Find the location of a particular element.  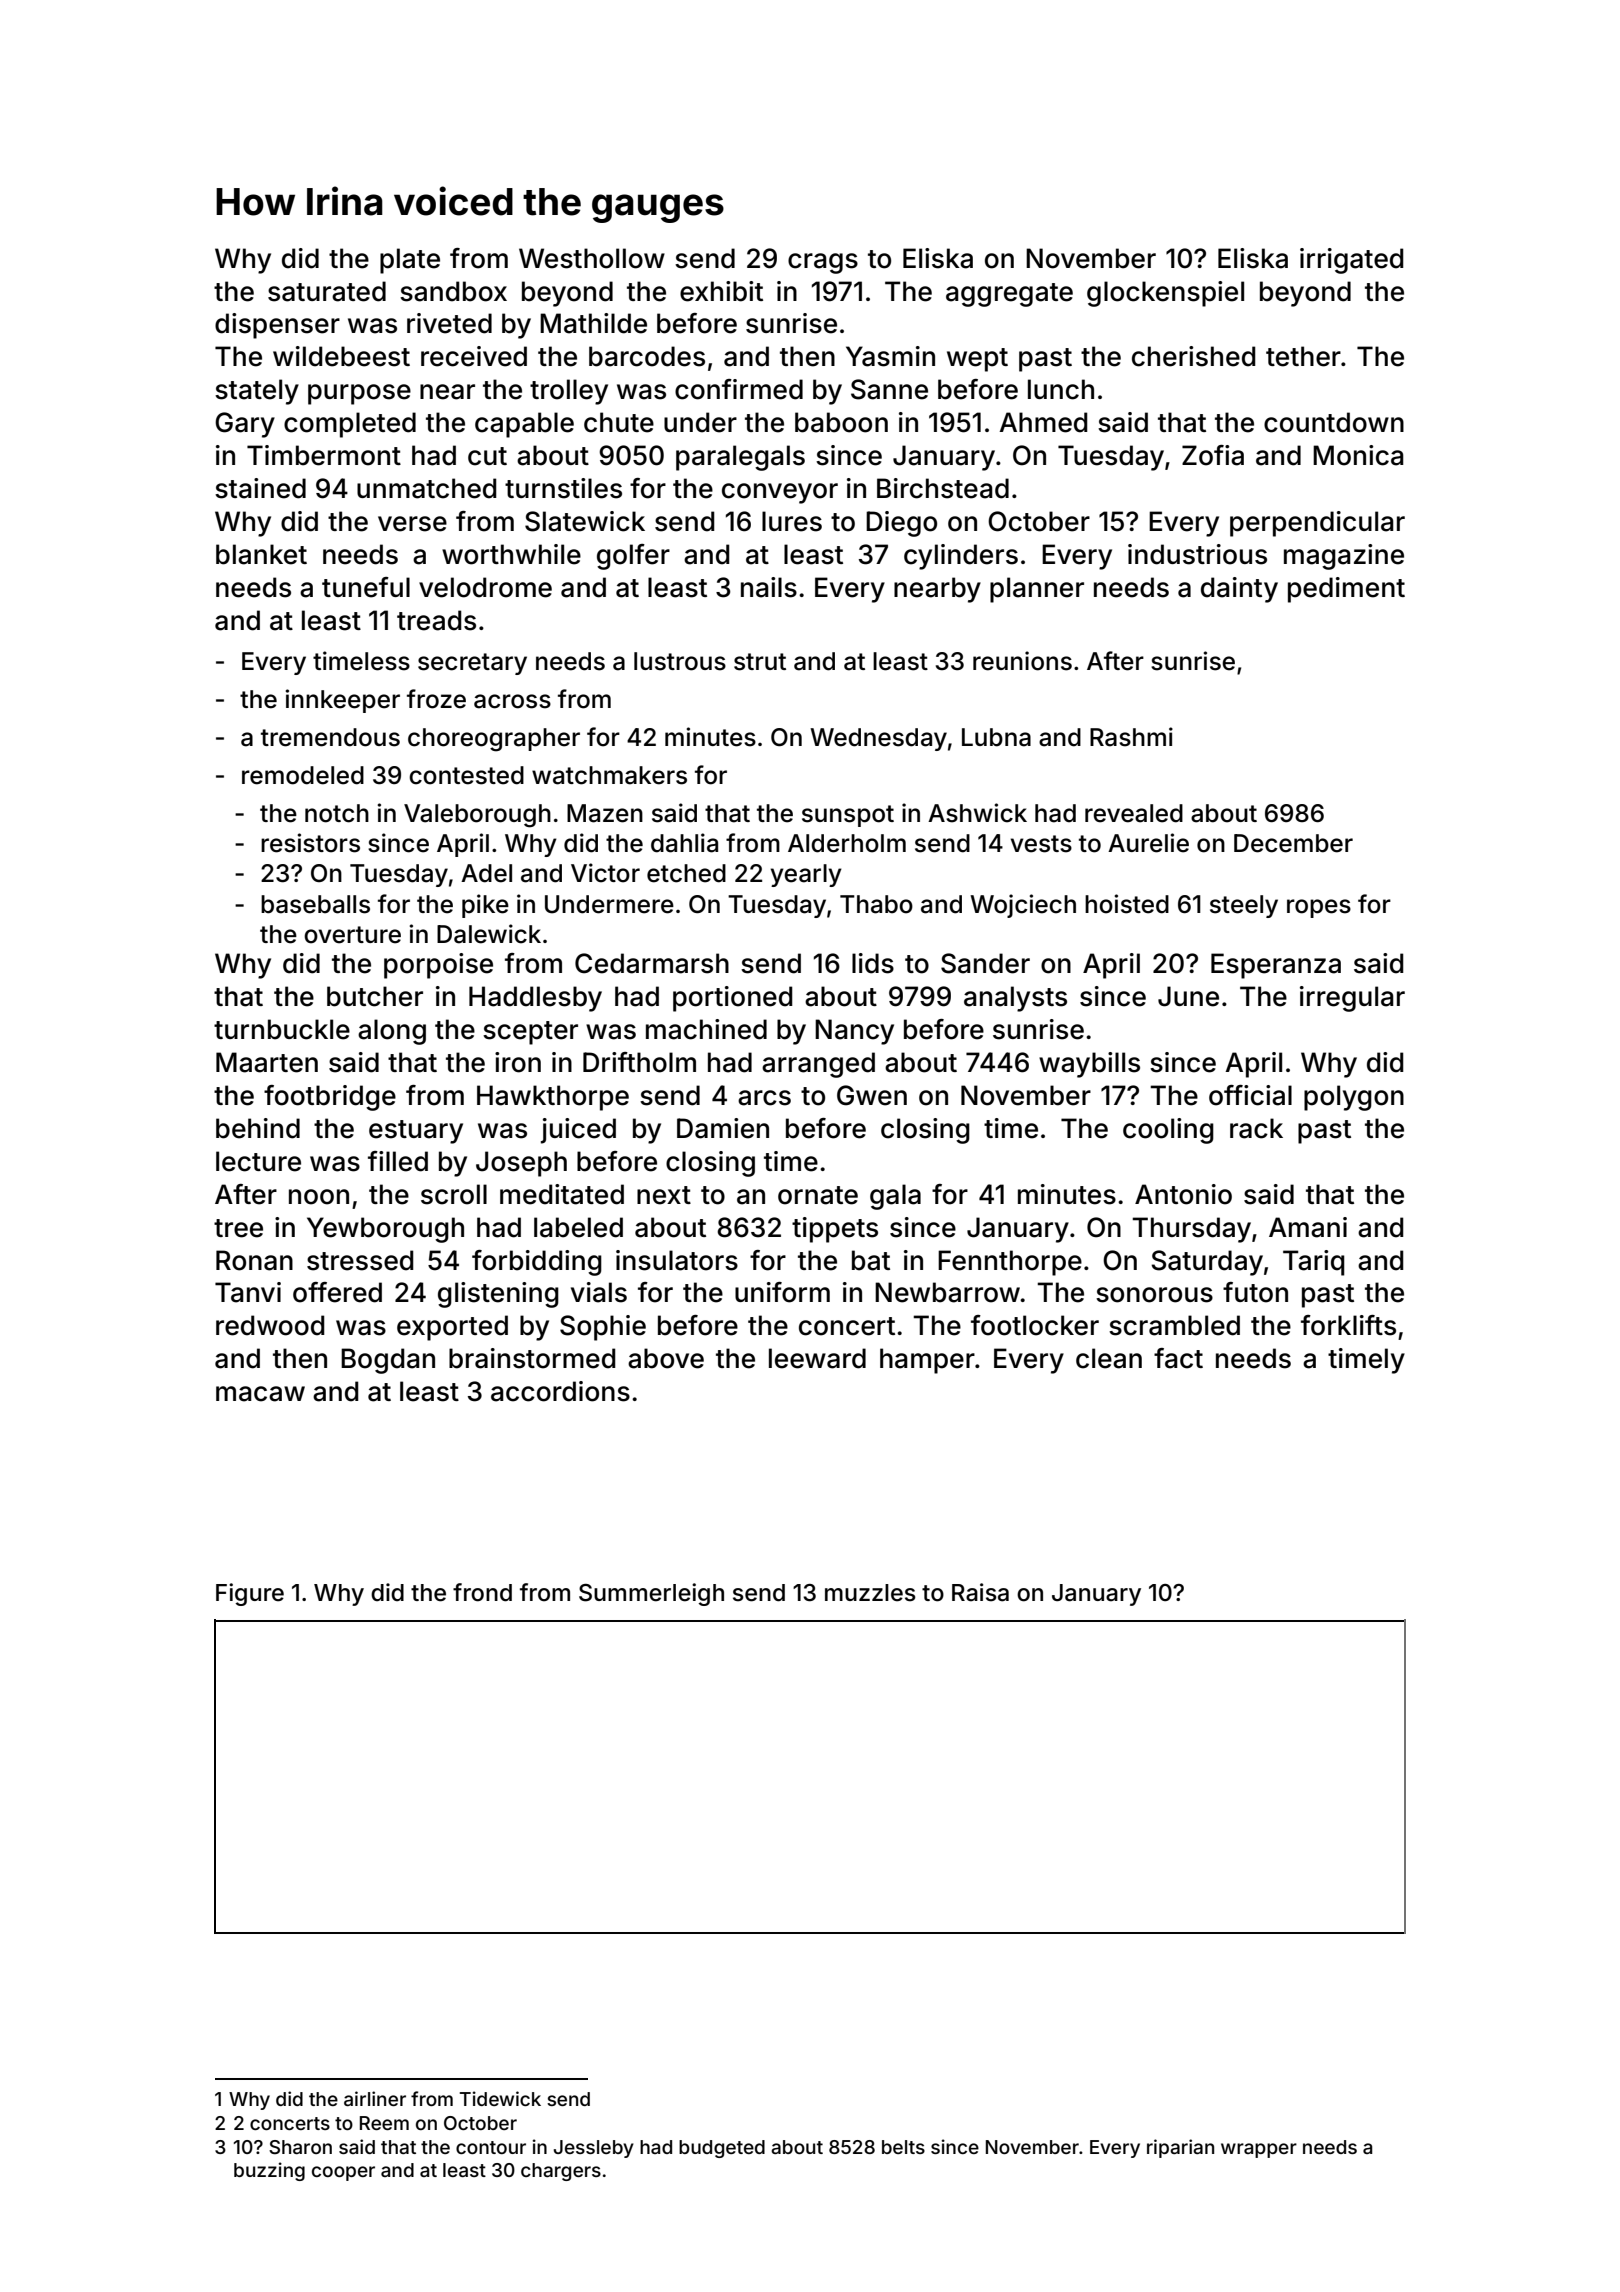

glockenspiel is located at coordinates (1165, 294).
